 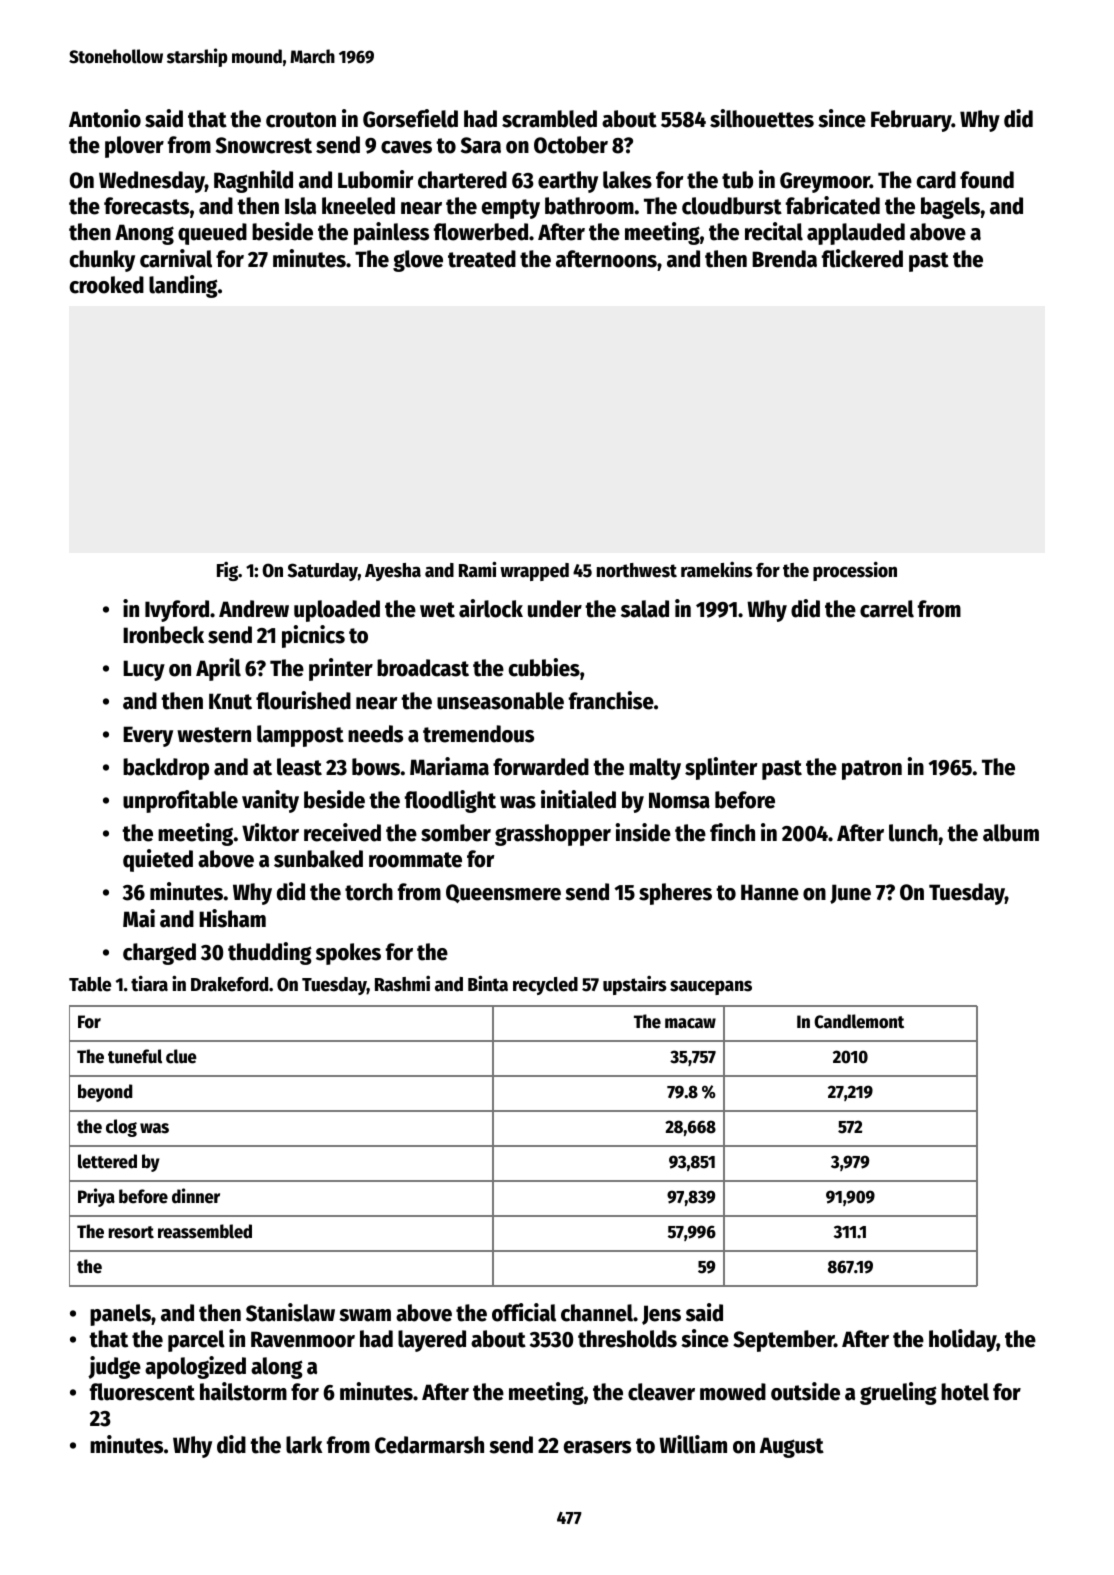 What do you see at coordinates (911, 121) in the screenshot?
I see `February` at bounding box center [911, 121].
